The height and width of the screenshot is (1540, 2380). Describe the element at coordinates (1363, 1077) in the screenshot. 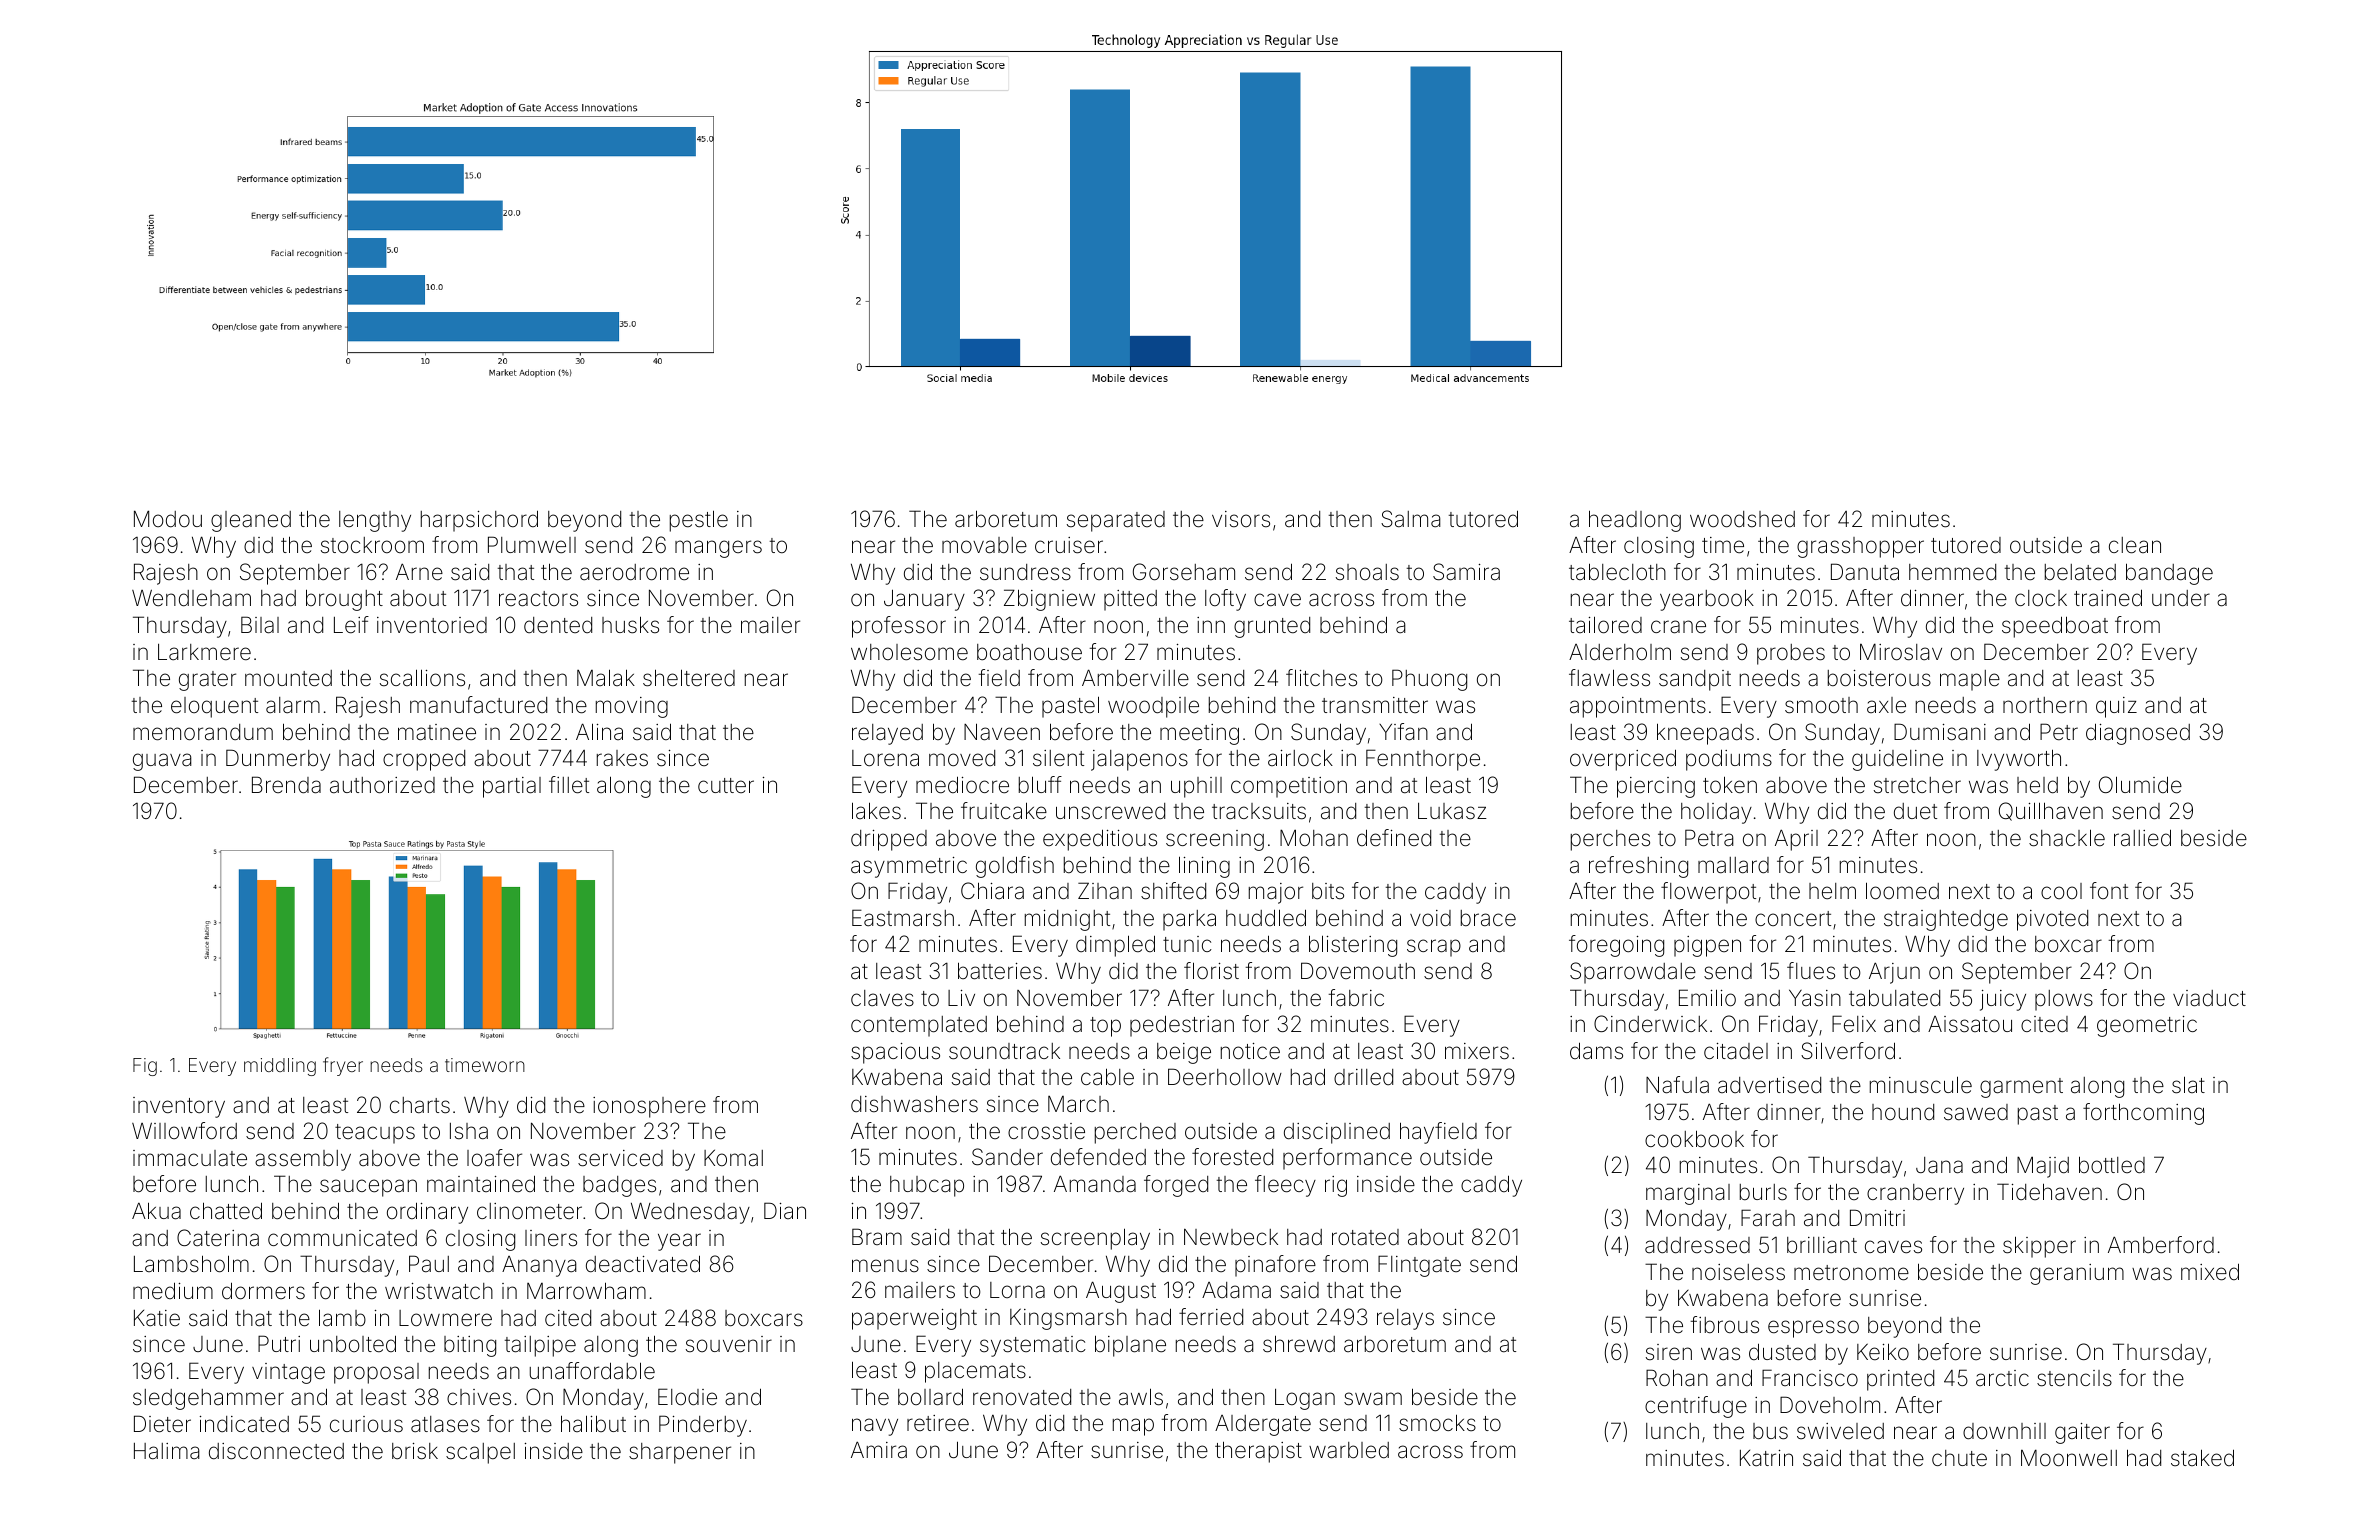

I see `drilled` at that location.
